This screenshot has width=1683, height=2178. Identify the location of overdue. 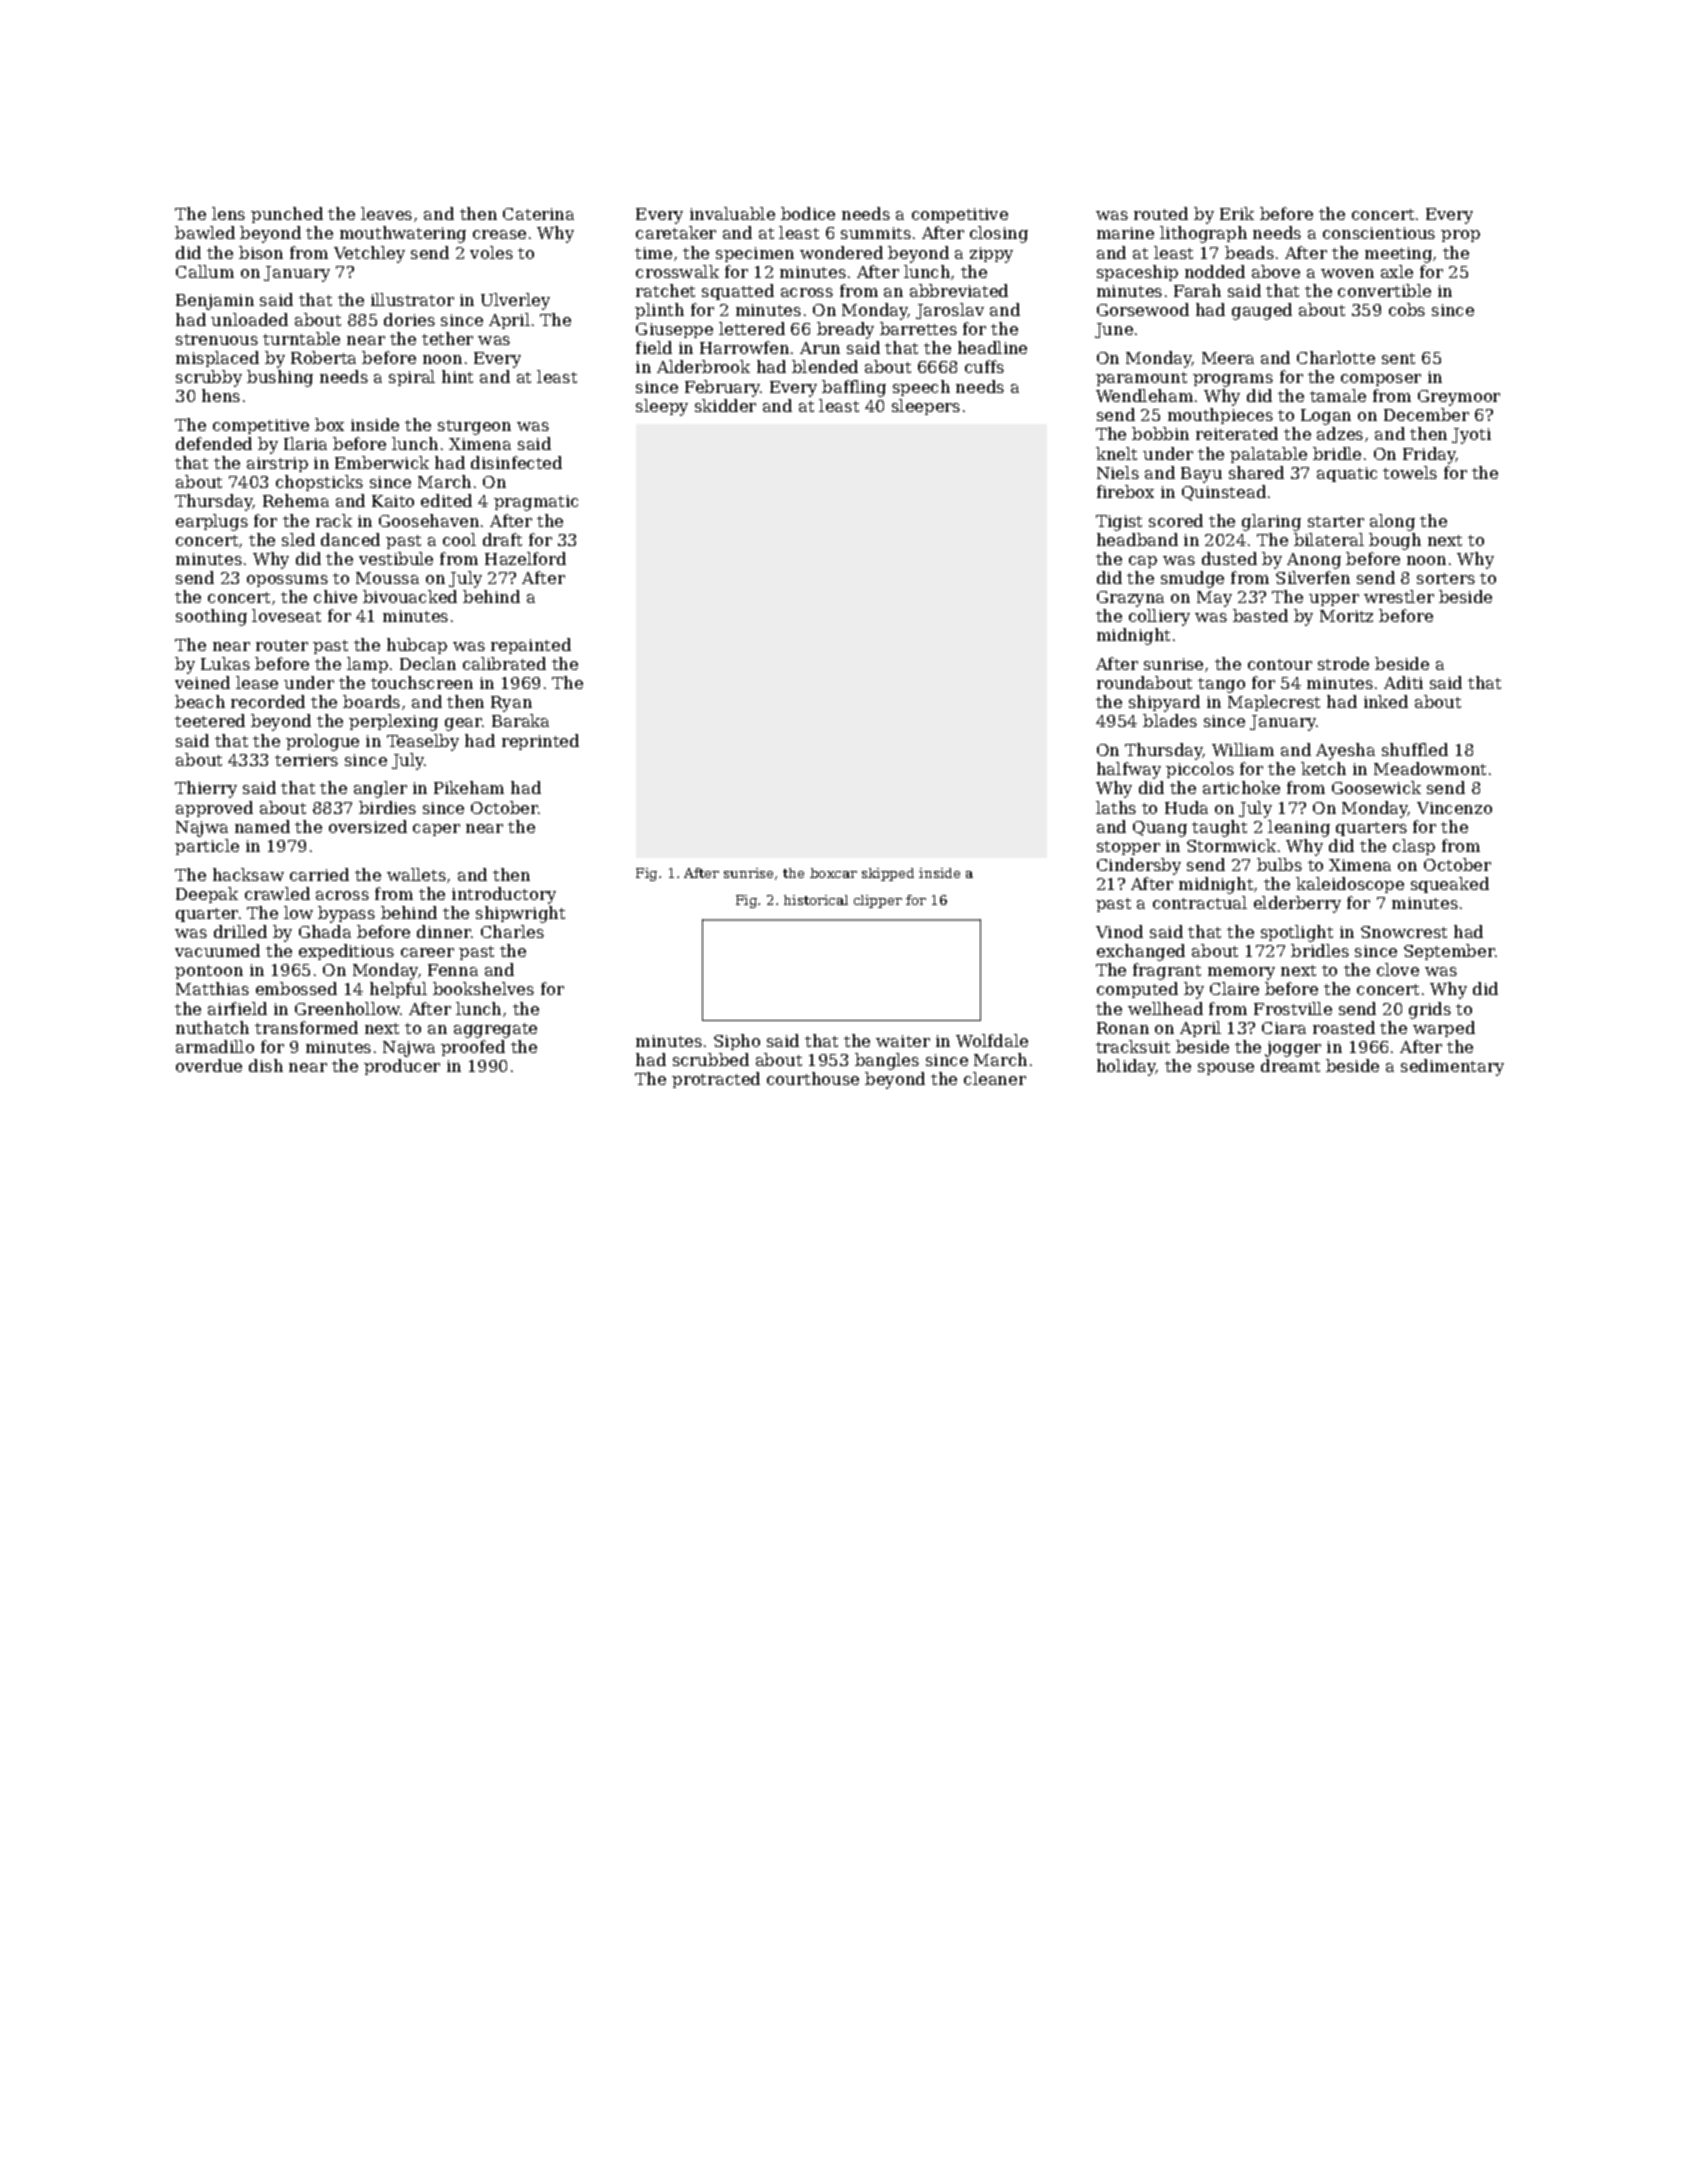
(209, 1065).
